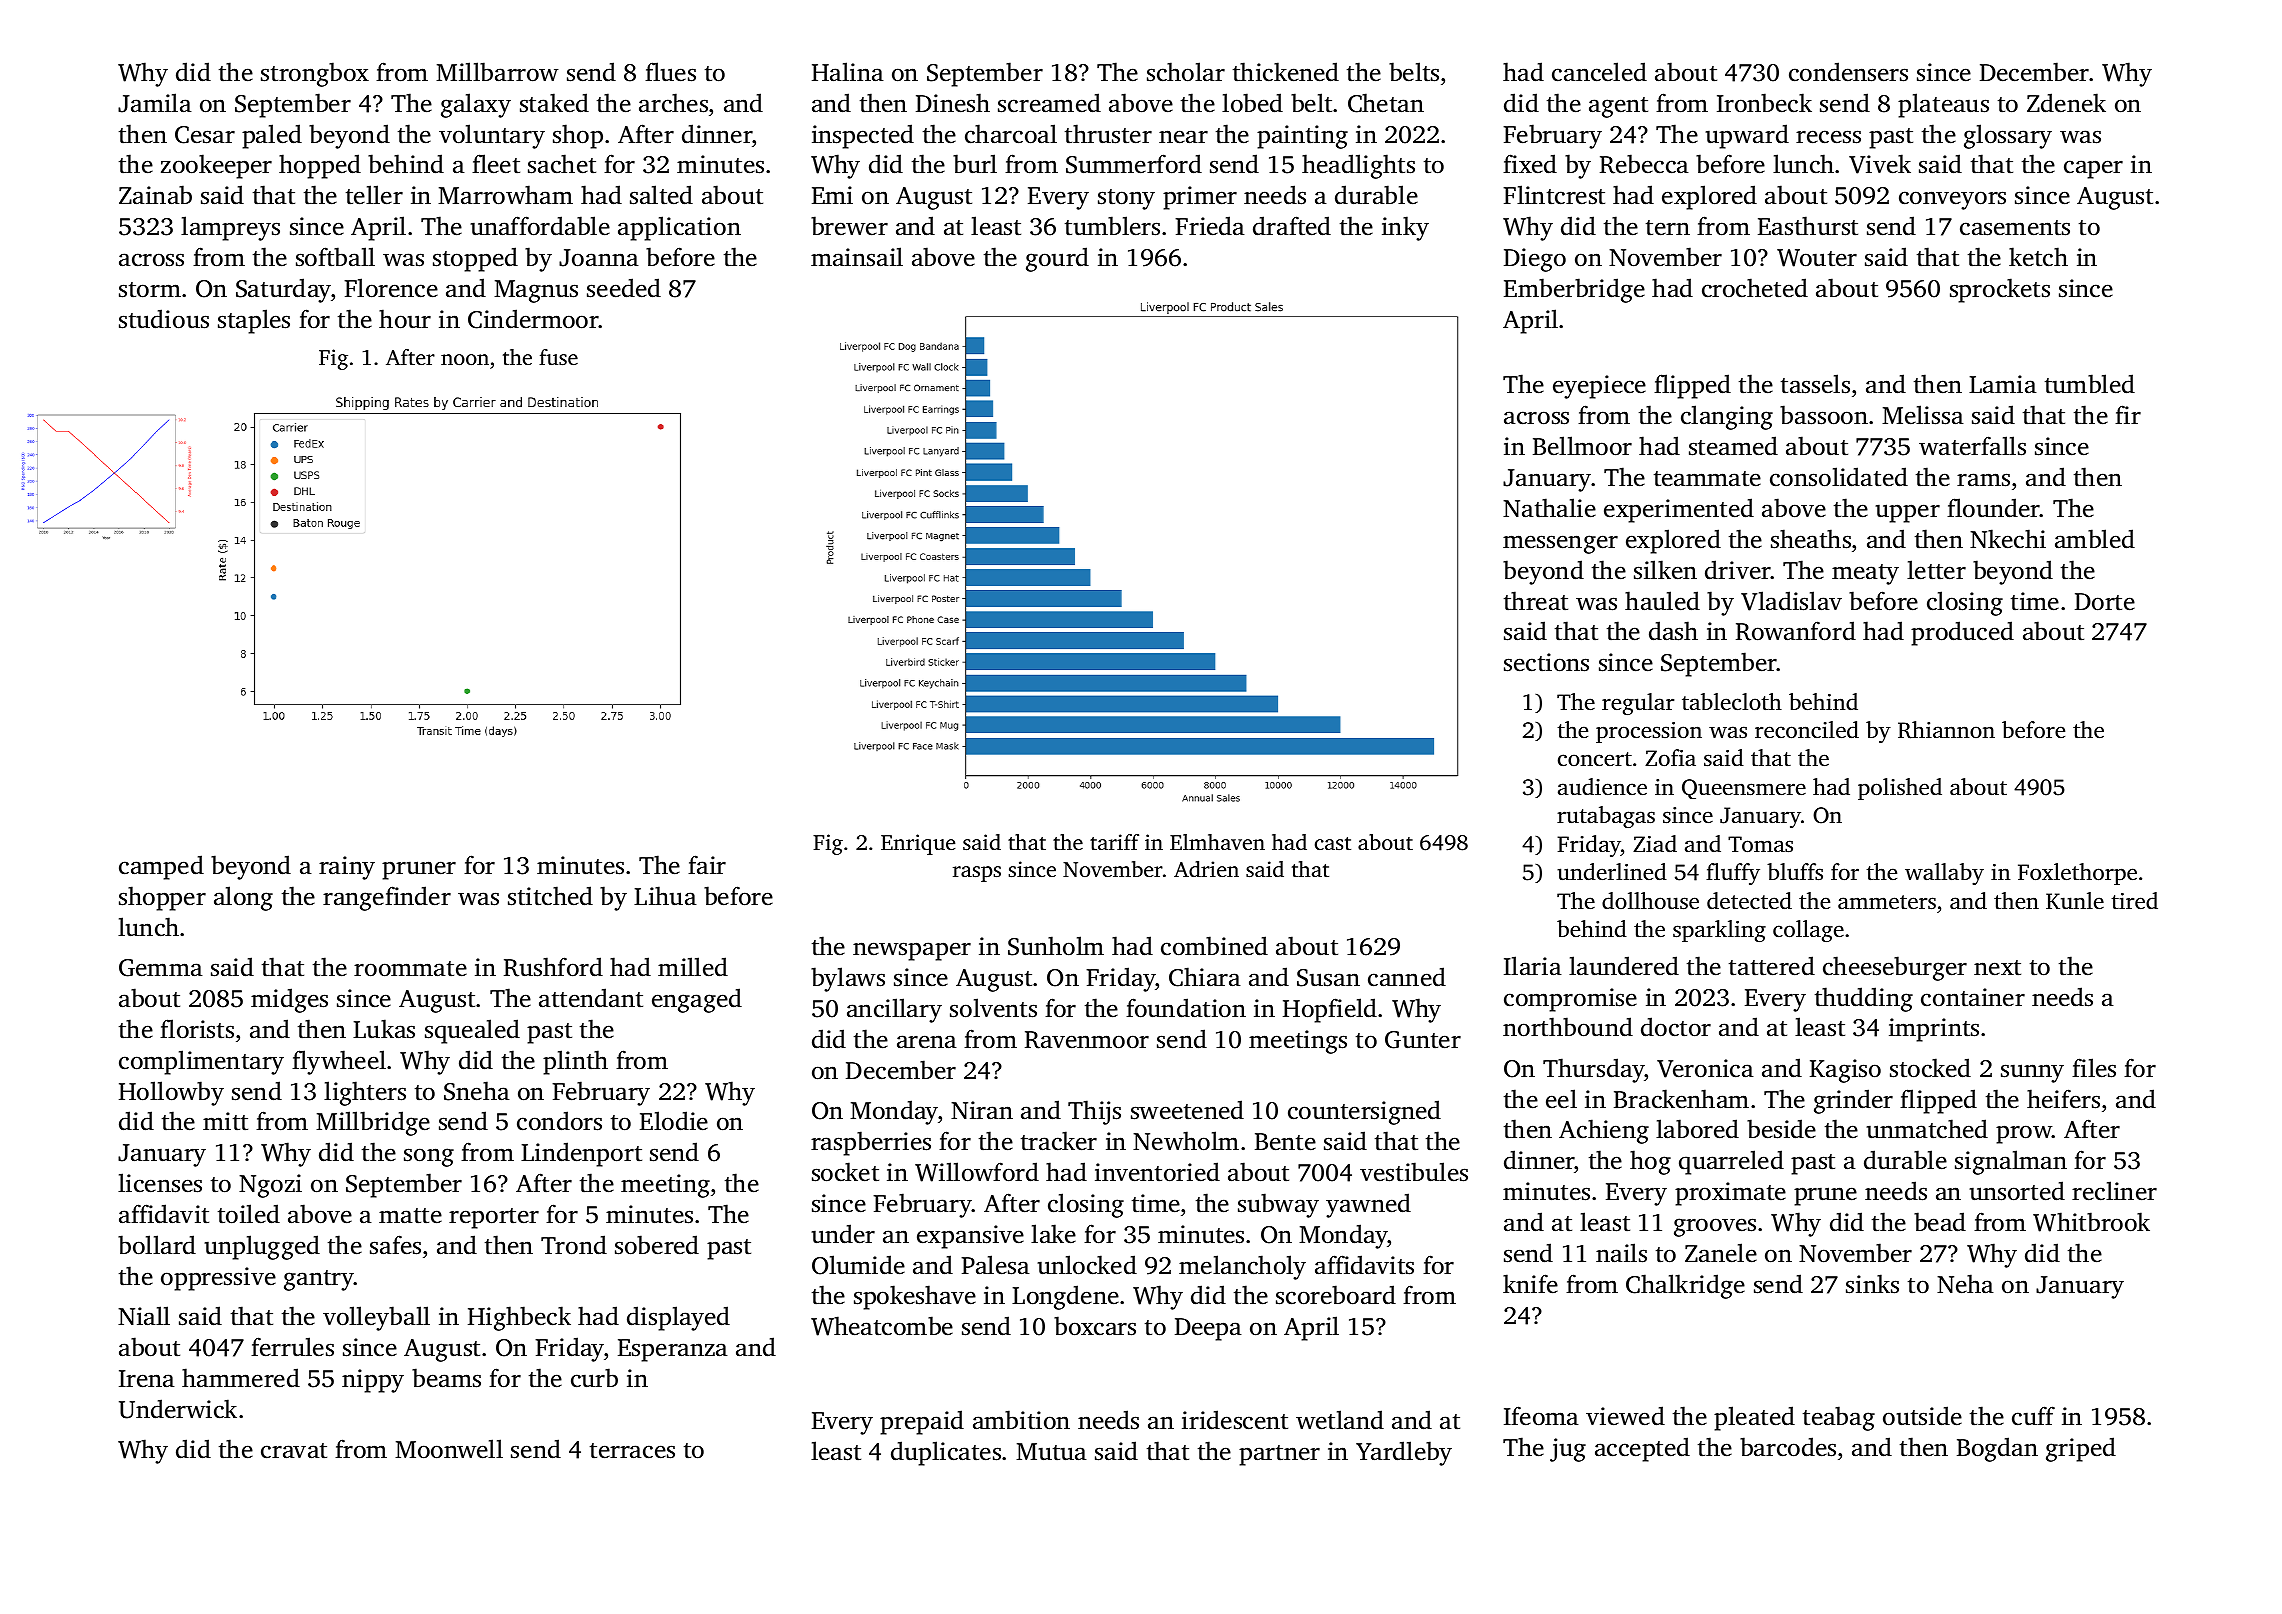 The width and height of the page is (2282, 1614). I want to click on thickened, so click(1286, 72).
